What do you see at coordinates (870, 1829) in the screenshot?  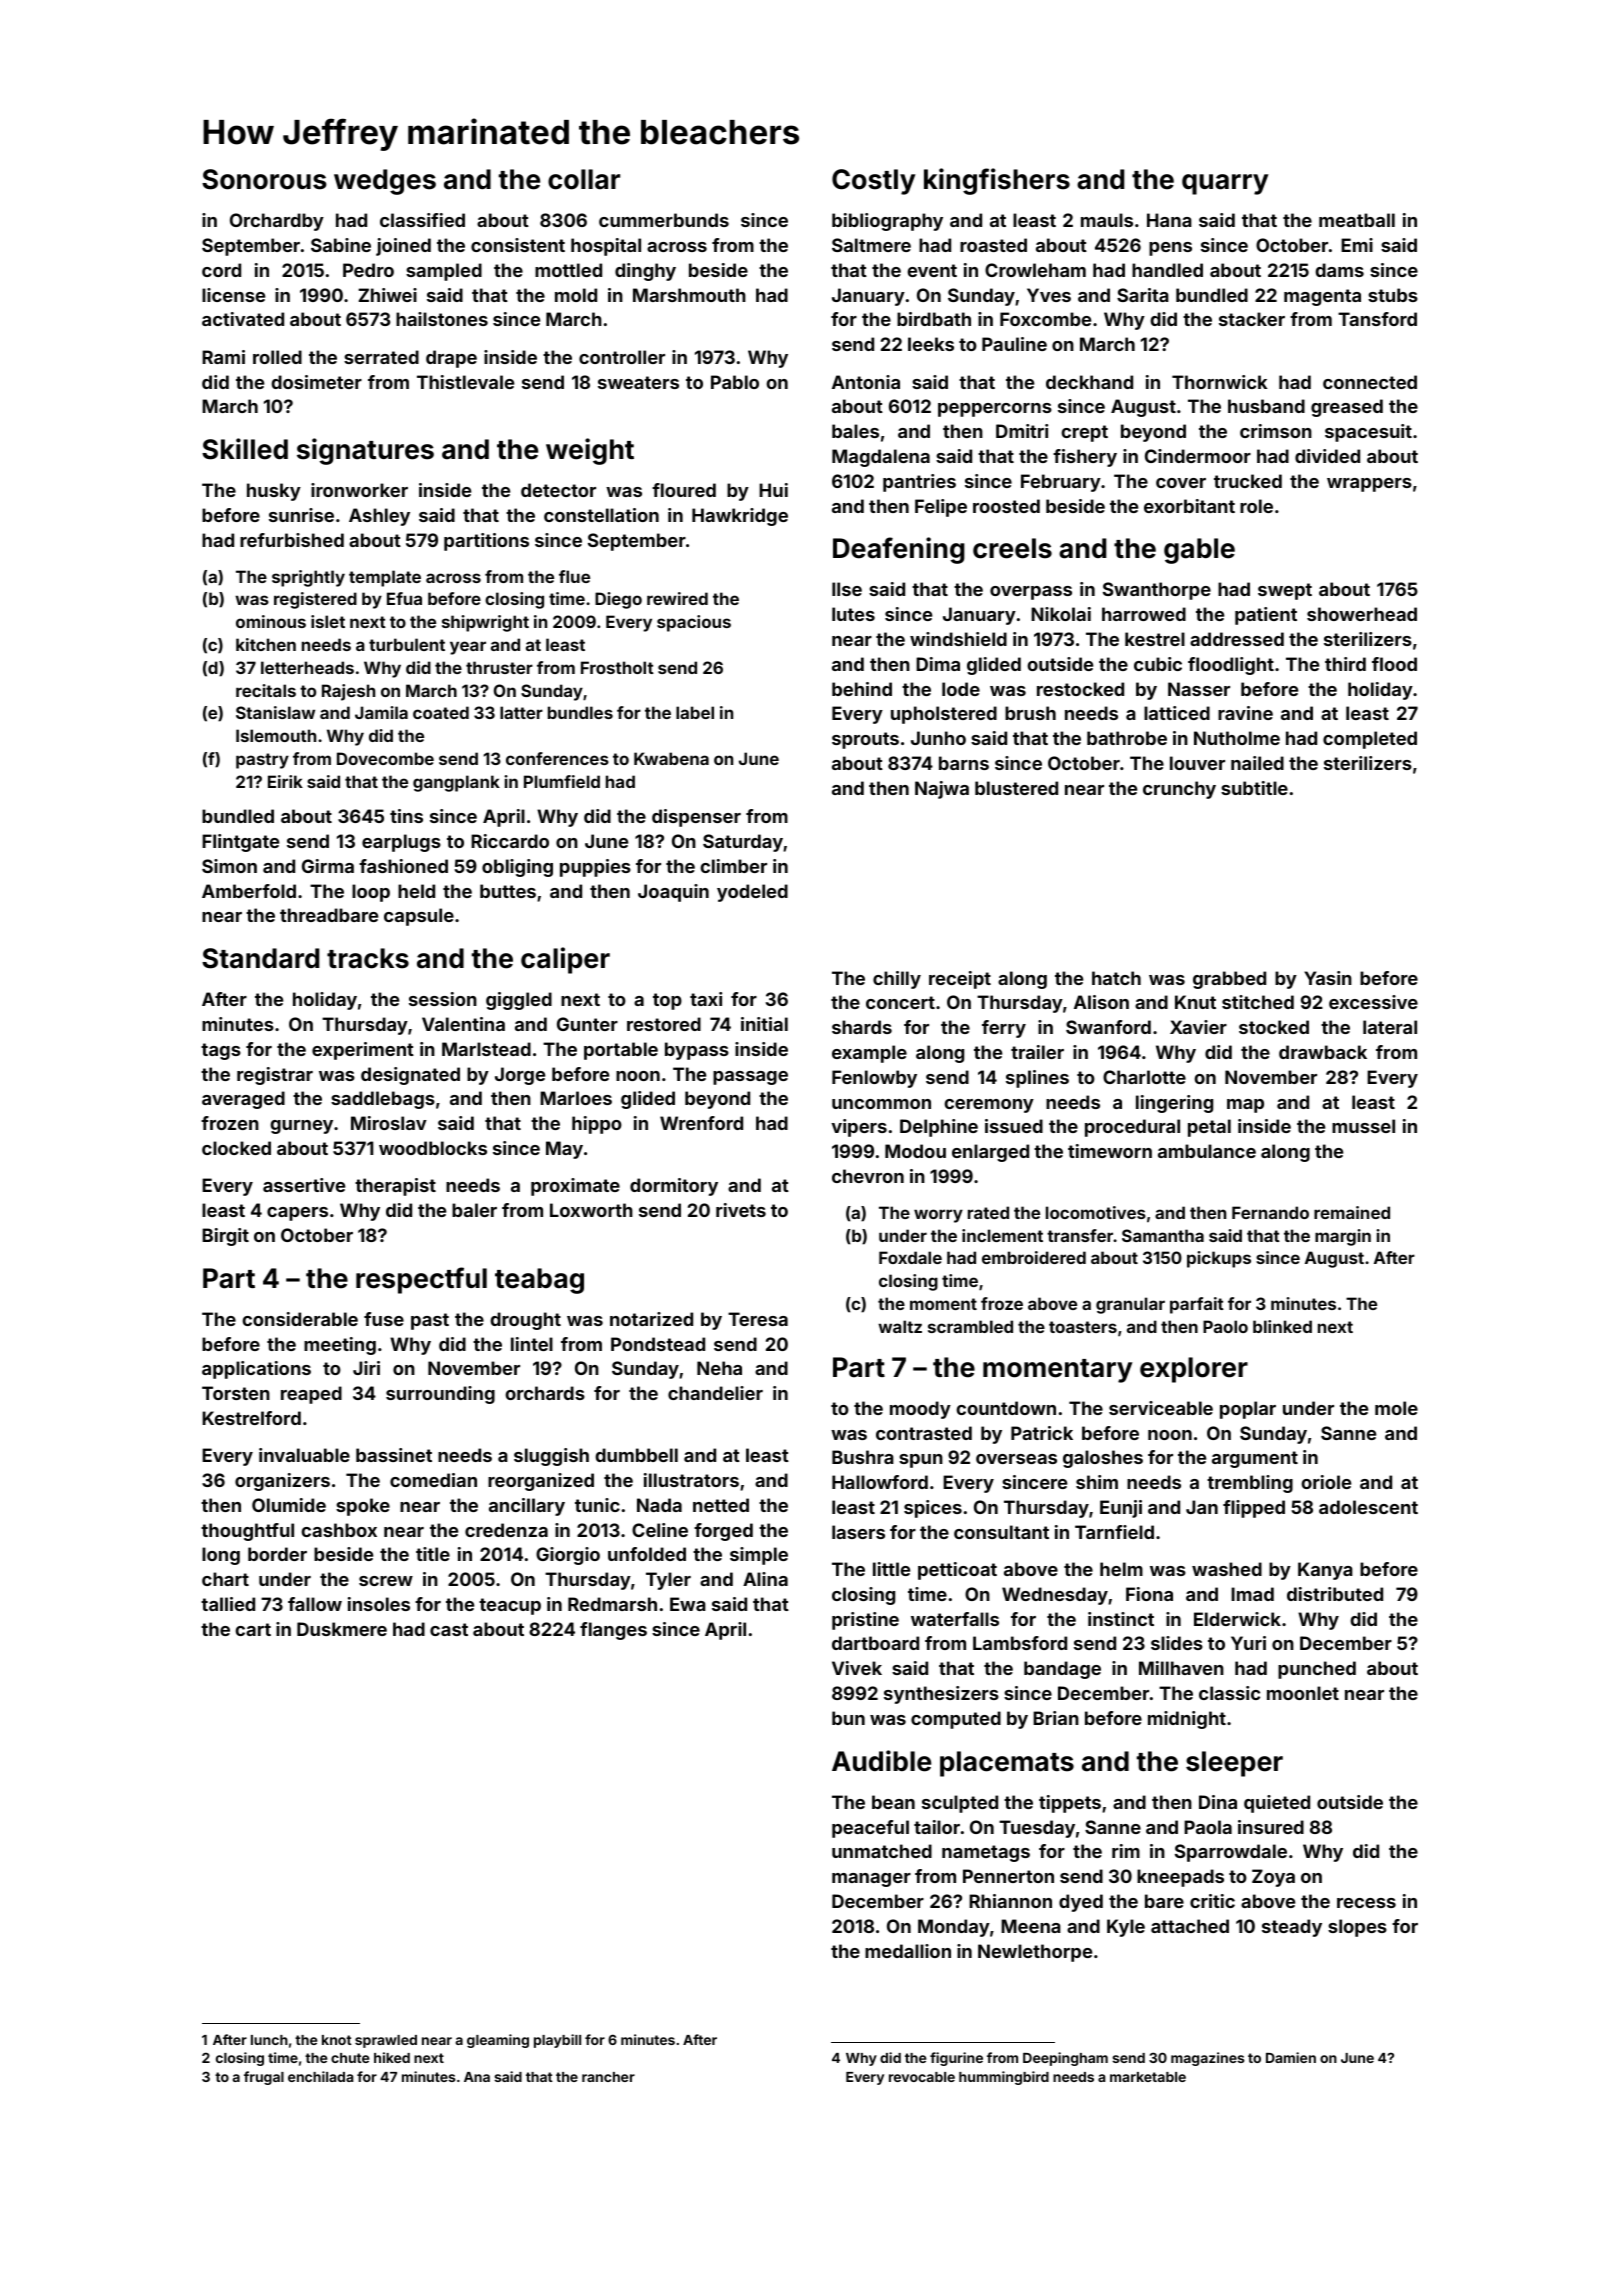 I see `peaceful` at bounding box center [870, 1829].
